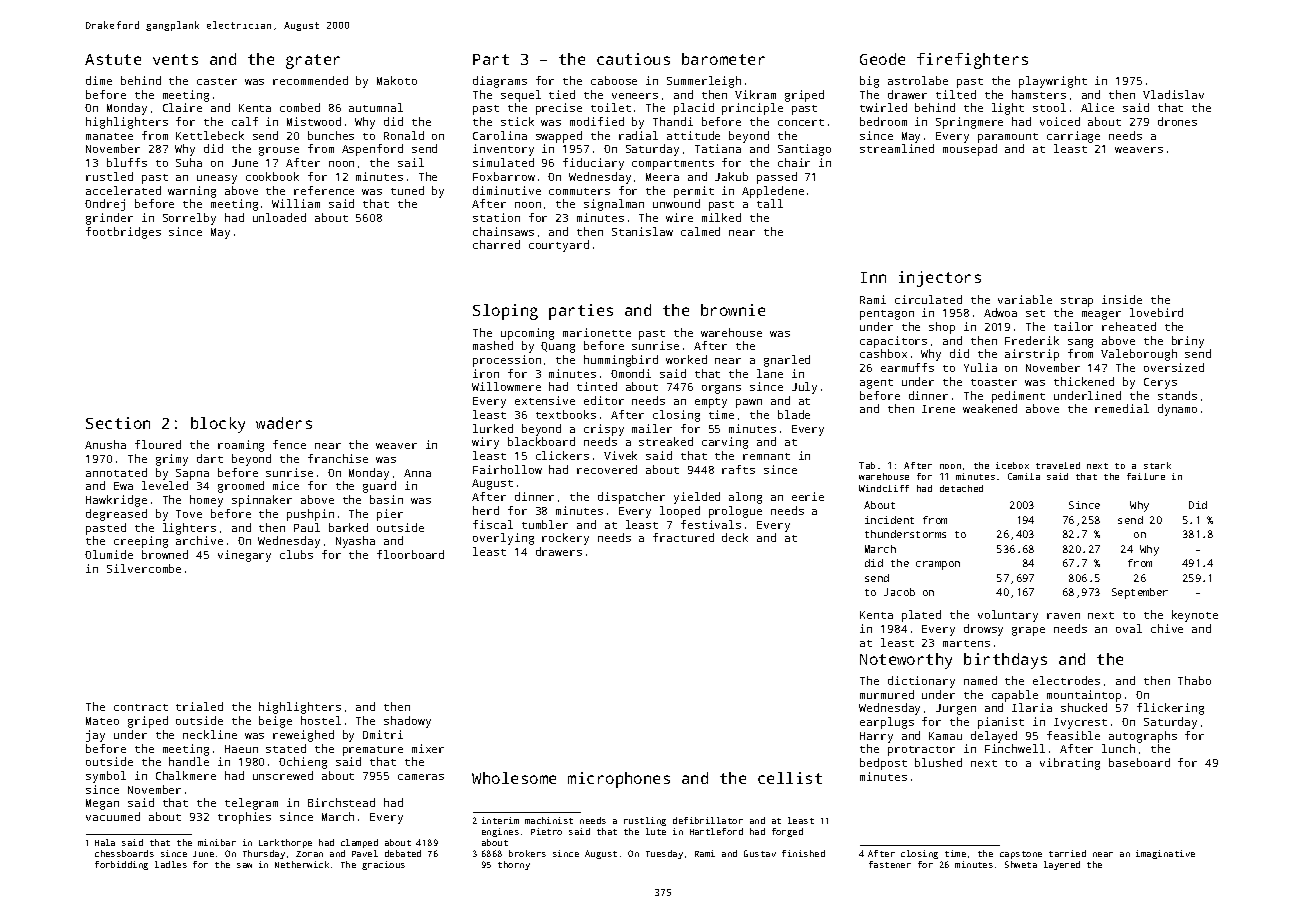 The image size is (1308, 924). I want to click on grater, so click(313, 61).
